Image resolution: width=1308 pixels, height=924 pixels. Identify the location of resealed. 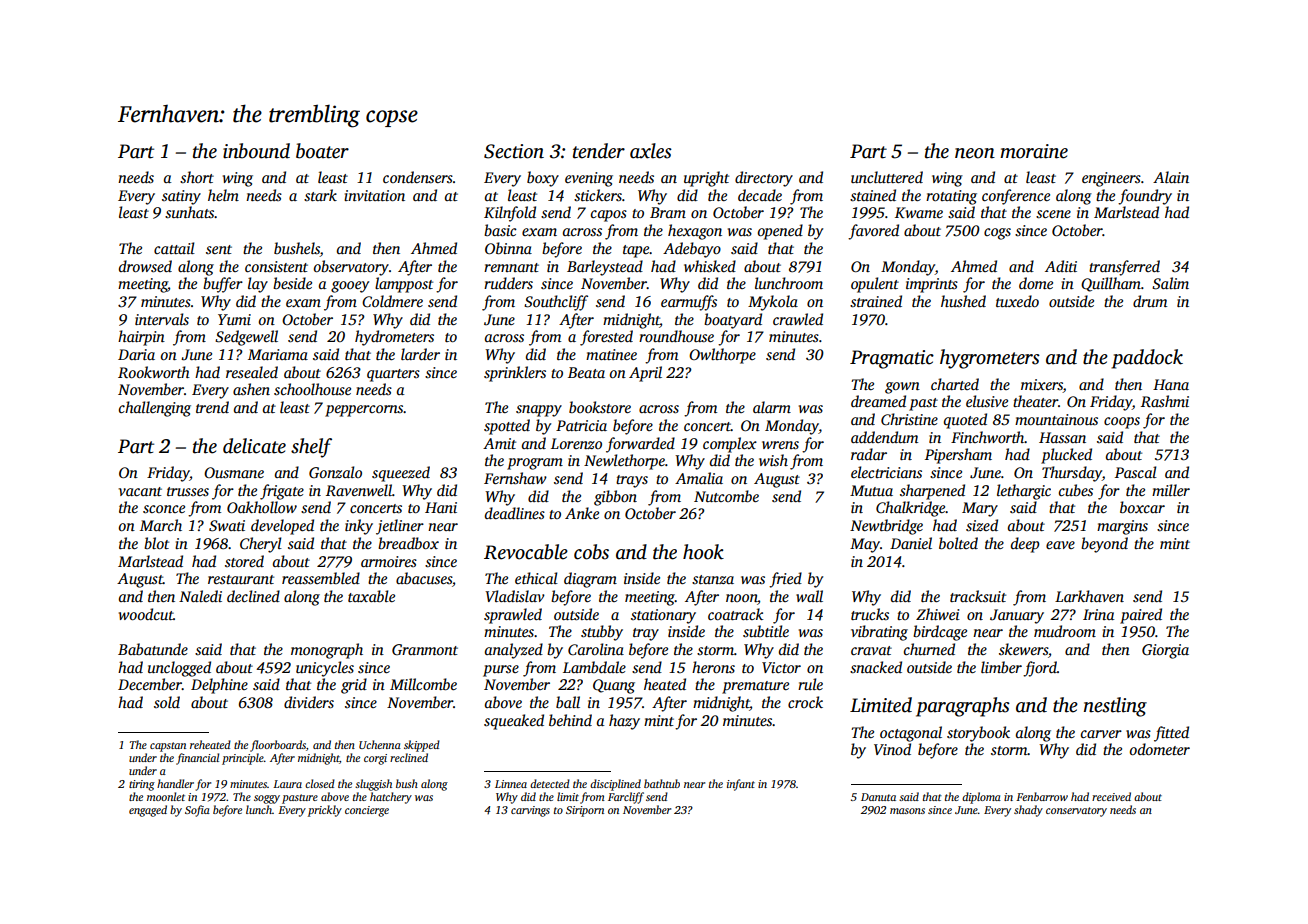
(252, 372).
